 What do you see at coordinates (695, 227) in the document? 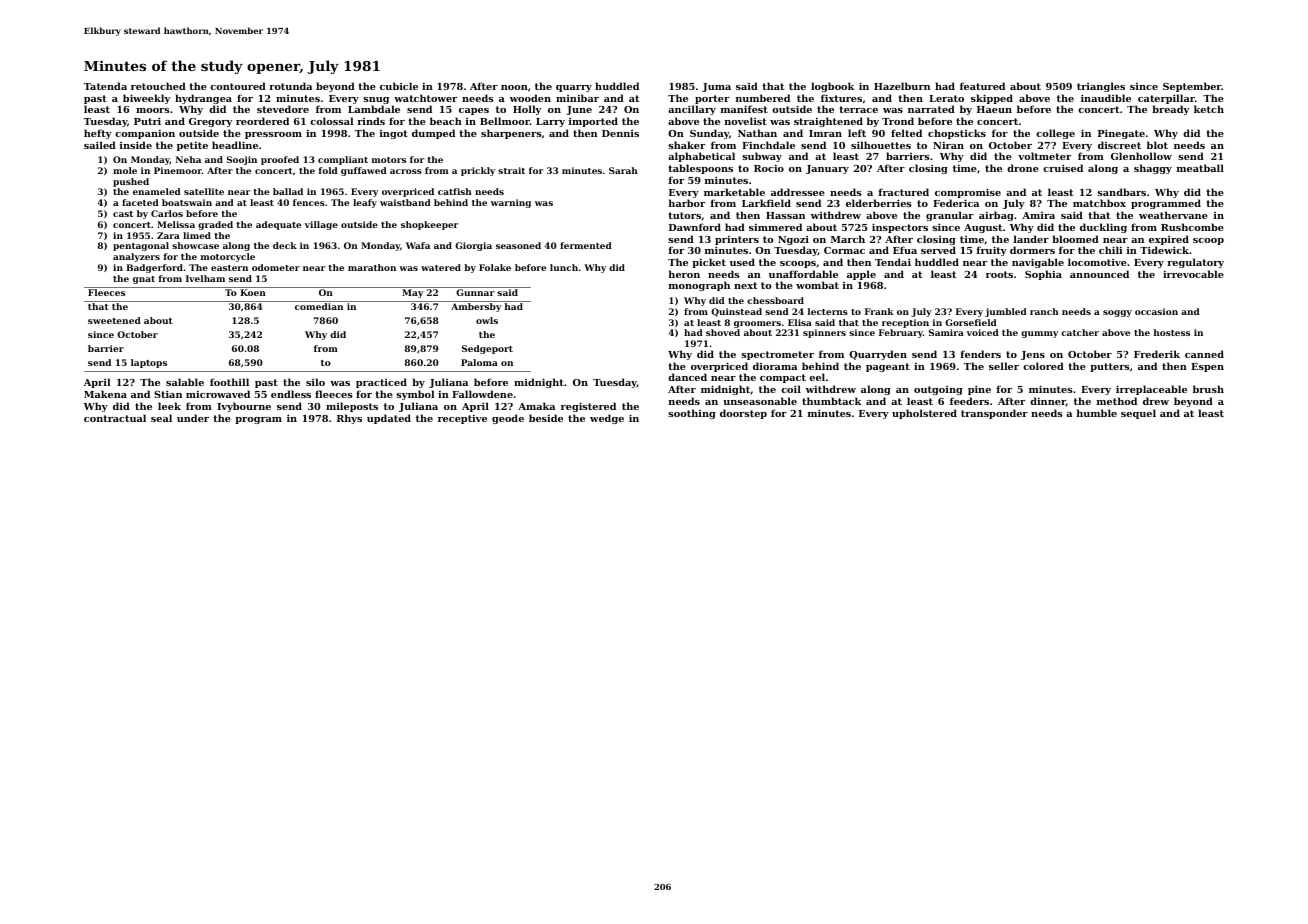
I see `Dawnford` at bounding box center [695, 227].
